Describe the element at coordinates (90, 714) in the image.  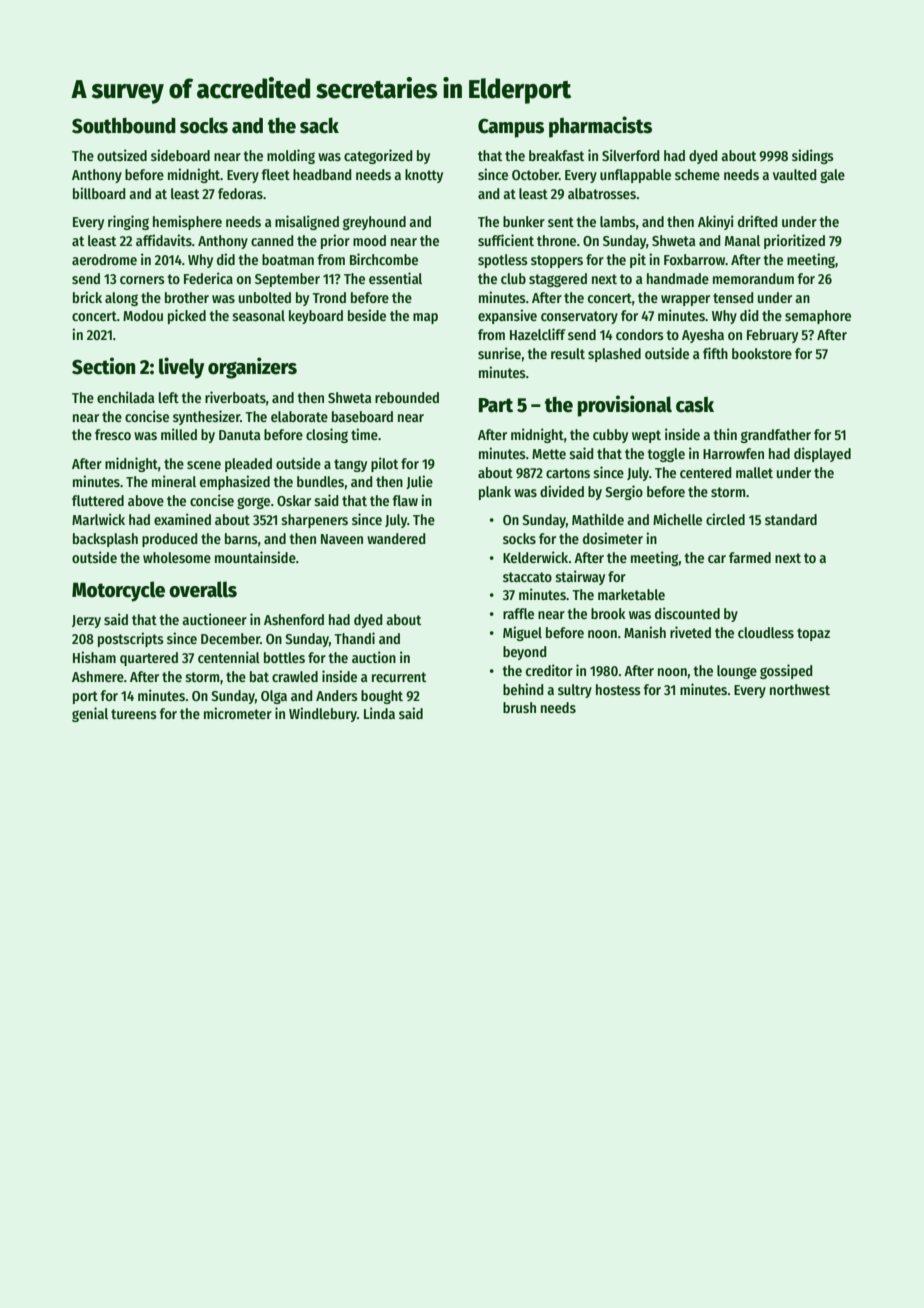
I see `genial` at that location.
